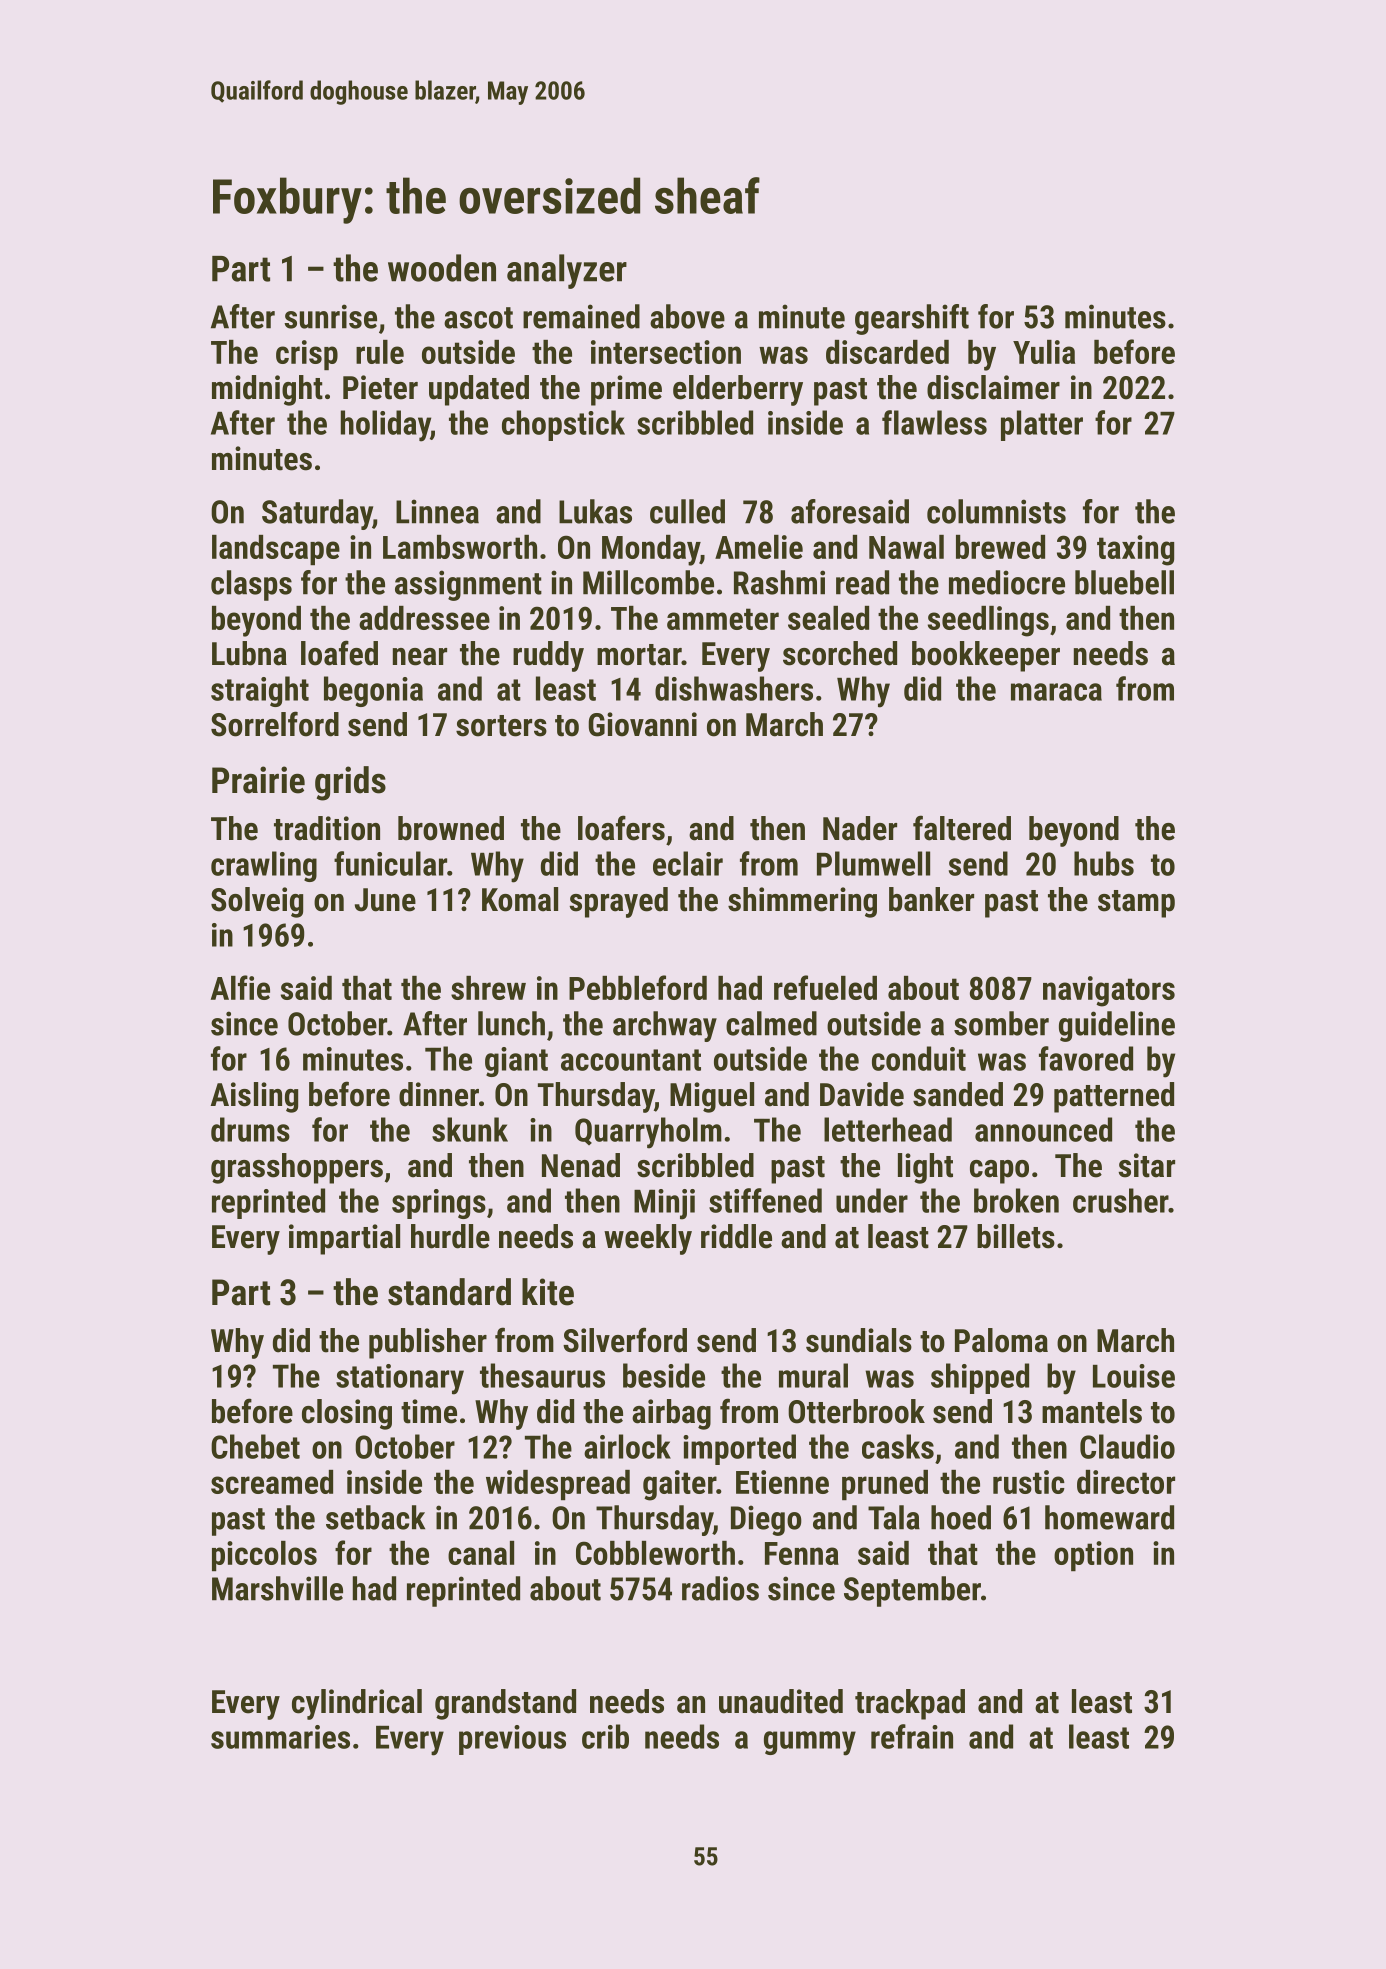  Describe the element at coordinates (988, 621) in the image. I see `seedlings` at that location.
